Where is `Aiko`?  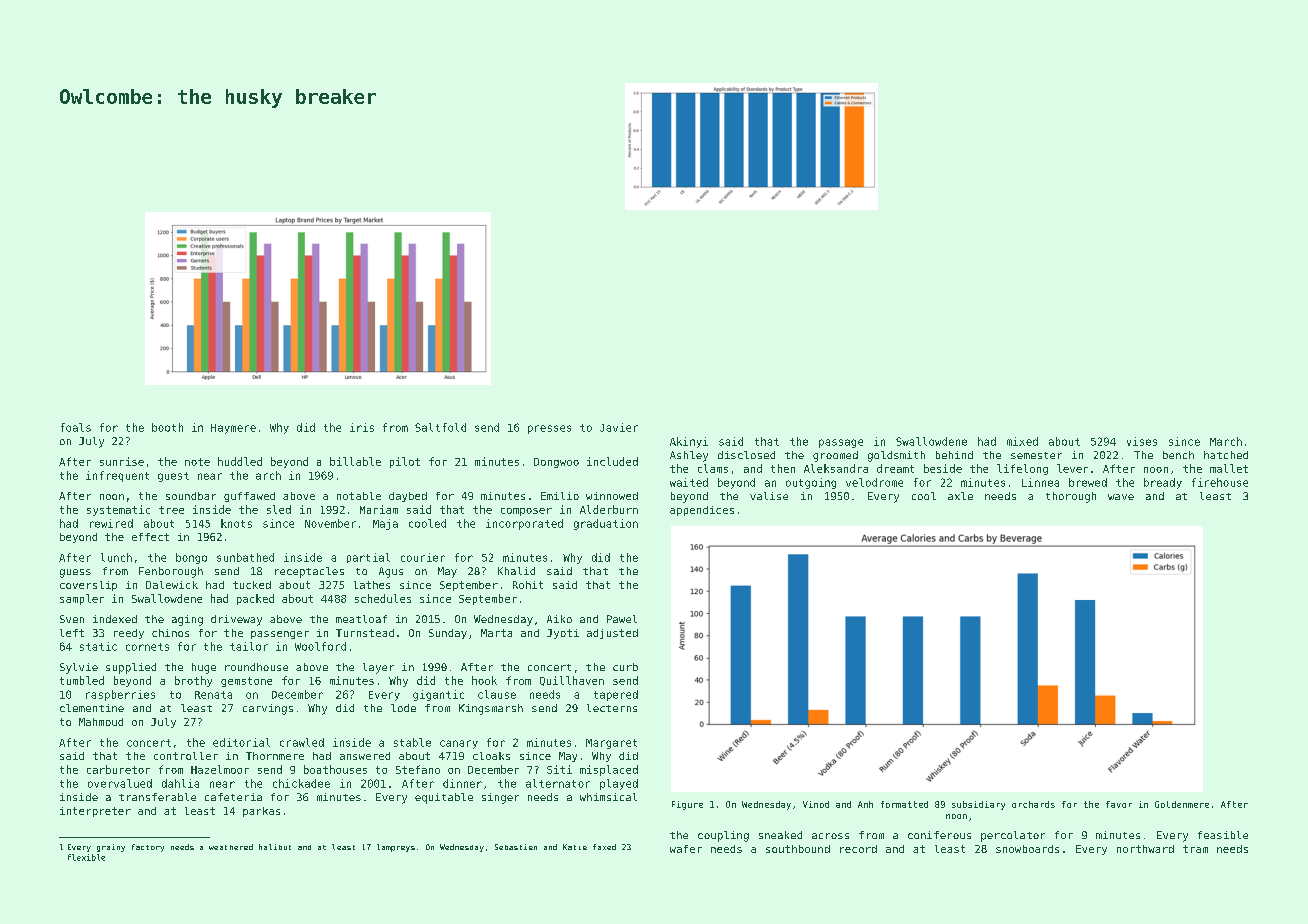
Aiko is located at coordinates (559, 619).
